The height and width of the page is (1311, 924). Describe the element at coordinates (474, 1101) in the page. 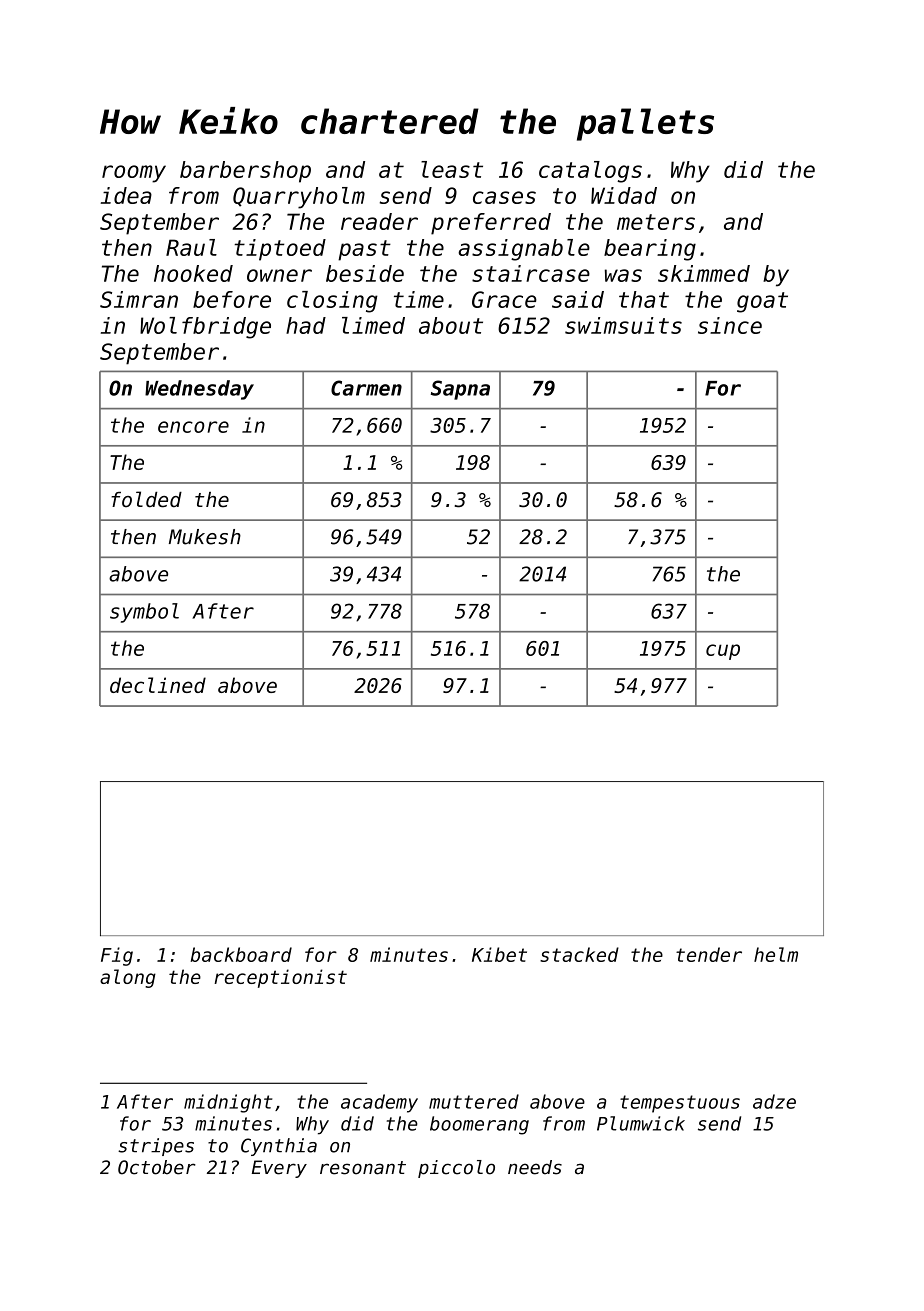

I see `muttered` at that location.
